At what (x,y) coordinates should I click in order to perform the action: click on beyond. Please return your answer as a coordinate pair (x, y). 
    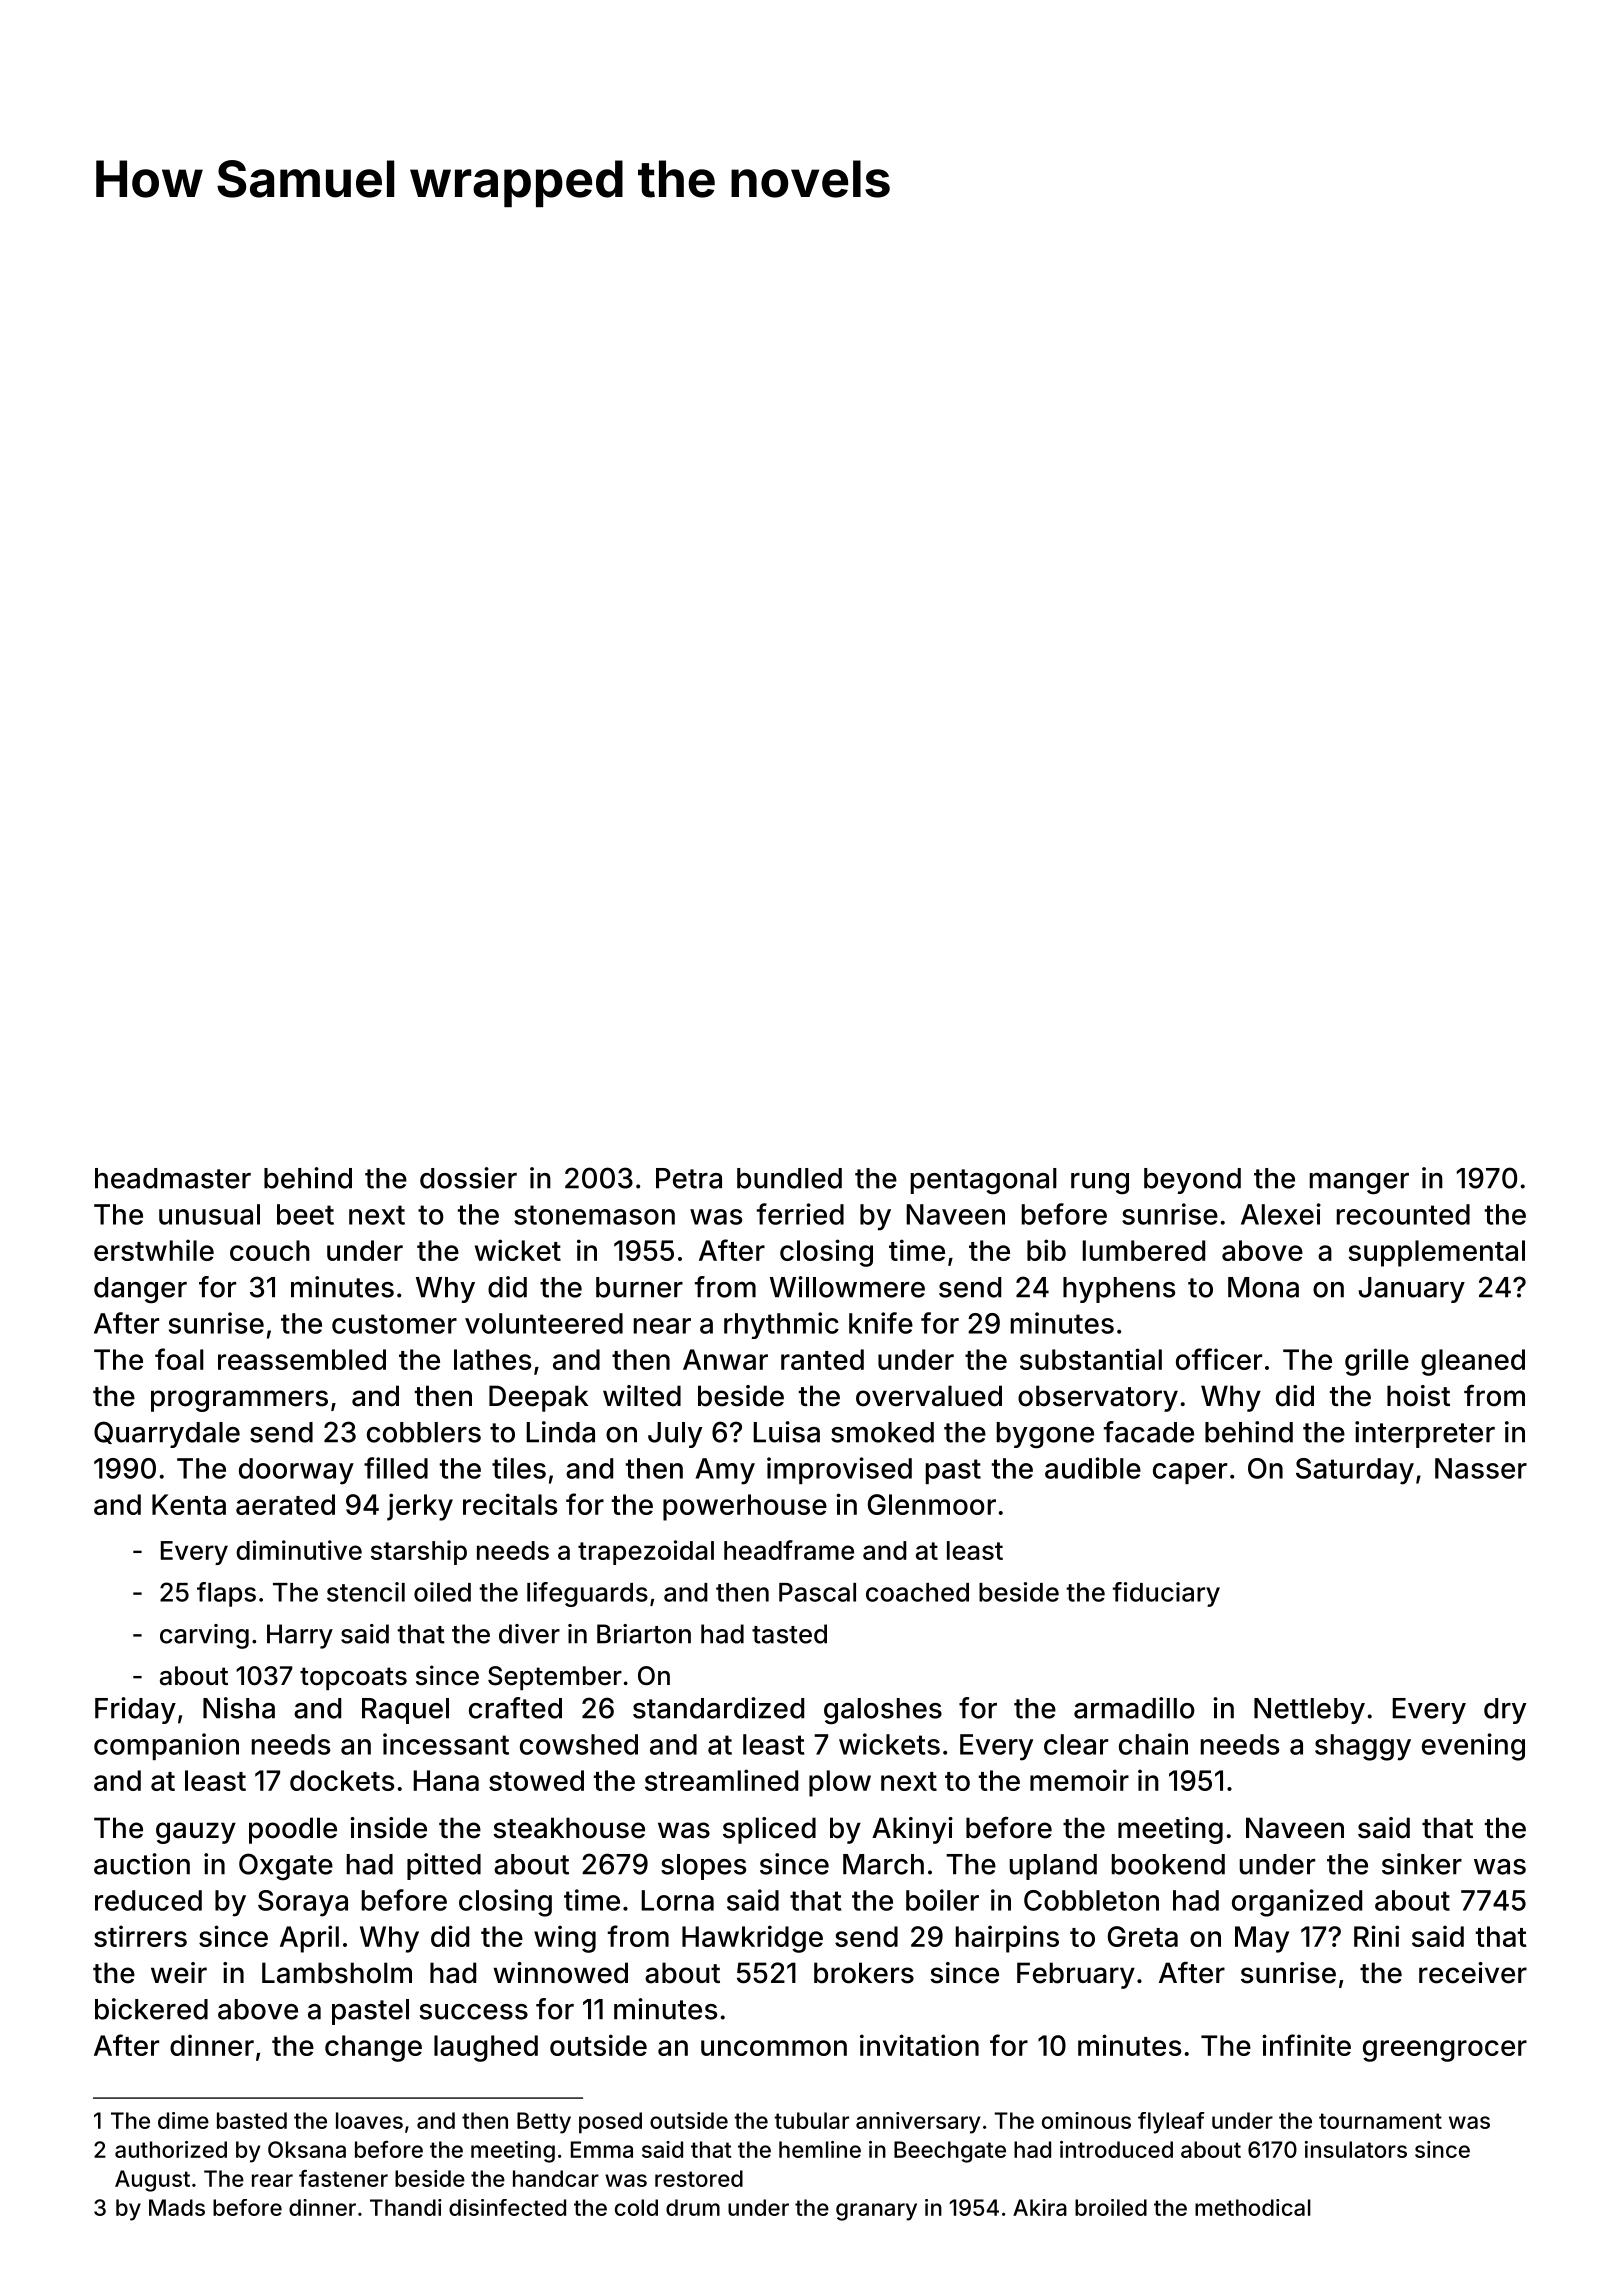
    Looking at the image, I should click on (1192, 1181).
